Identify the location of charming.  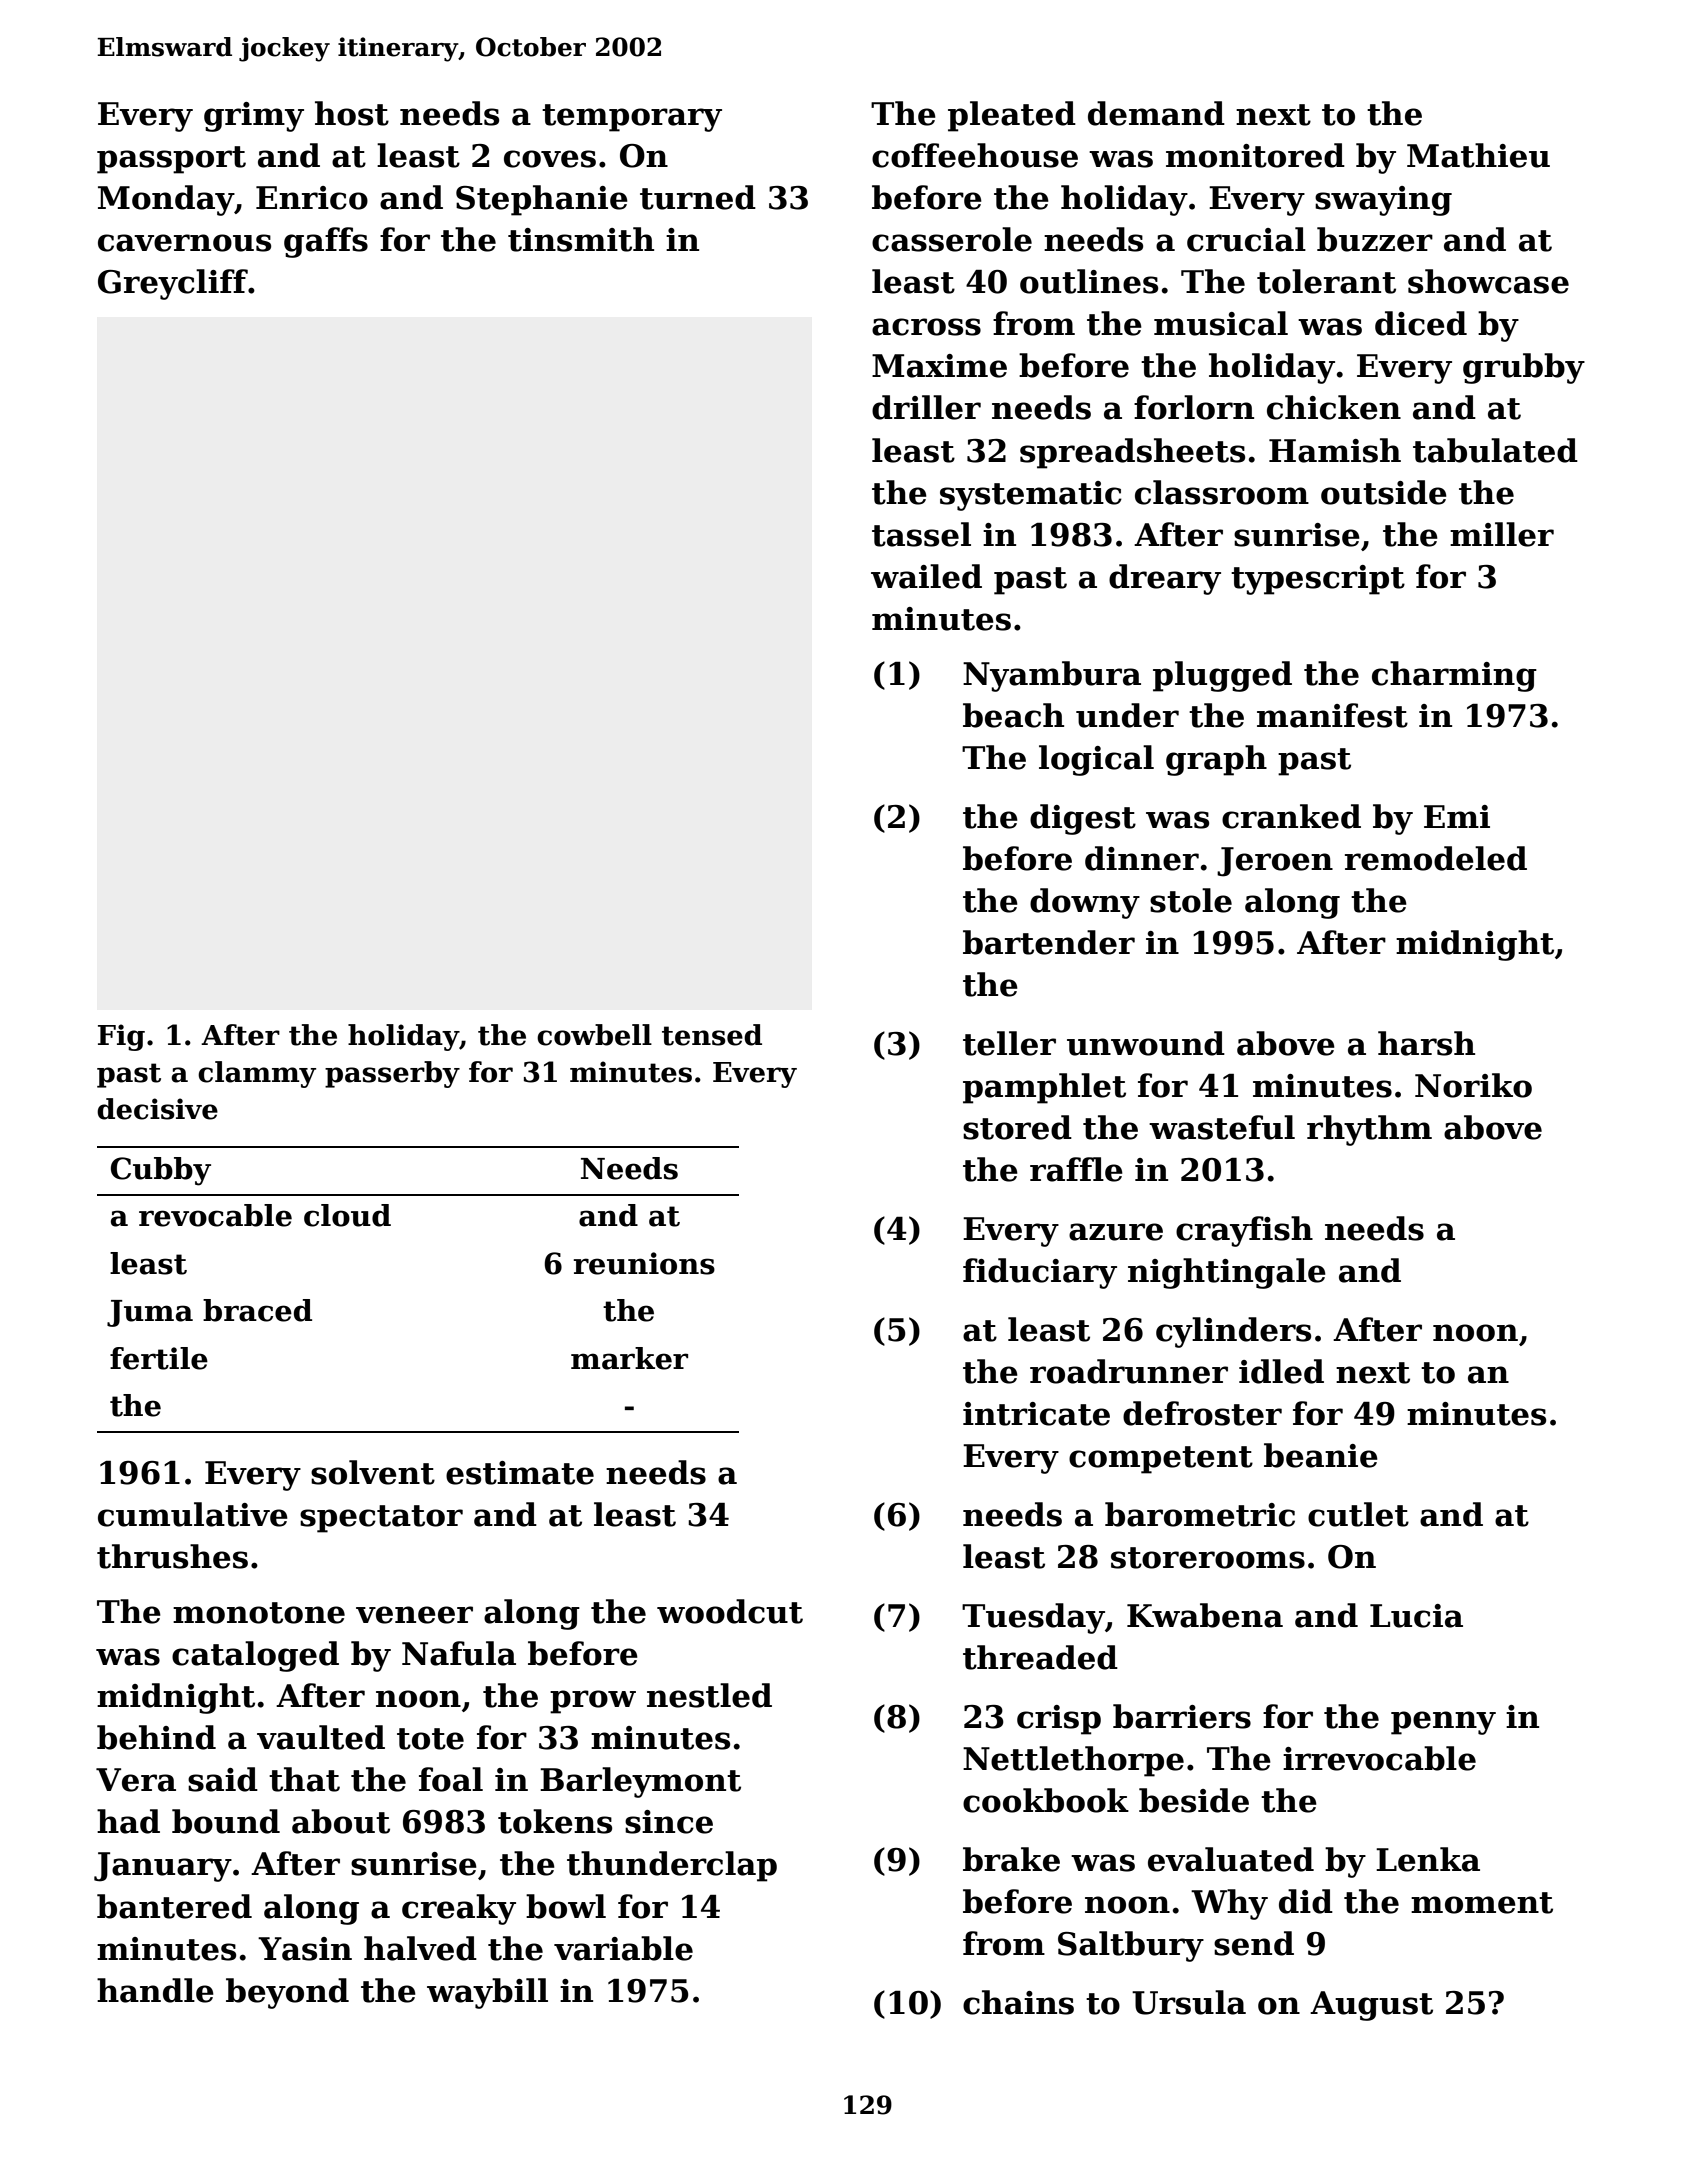
(1454, 676).
